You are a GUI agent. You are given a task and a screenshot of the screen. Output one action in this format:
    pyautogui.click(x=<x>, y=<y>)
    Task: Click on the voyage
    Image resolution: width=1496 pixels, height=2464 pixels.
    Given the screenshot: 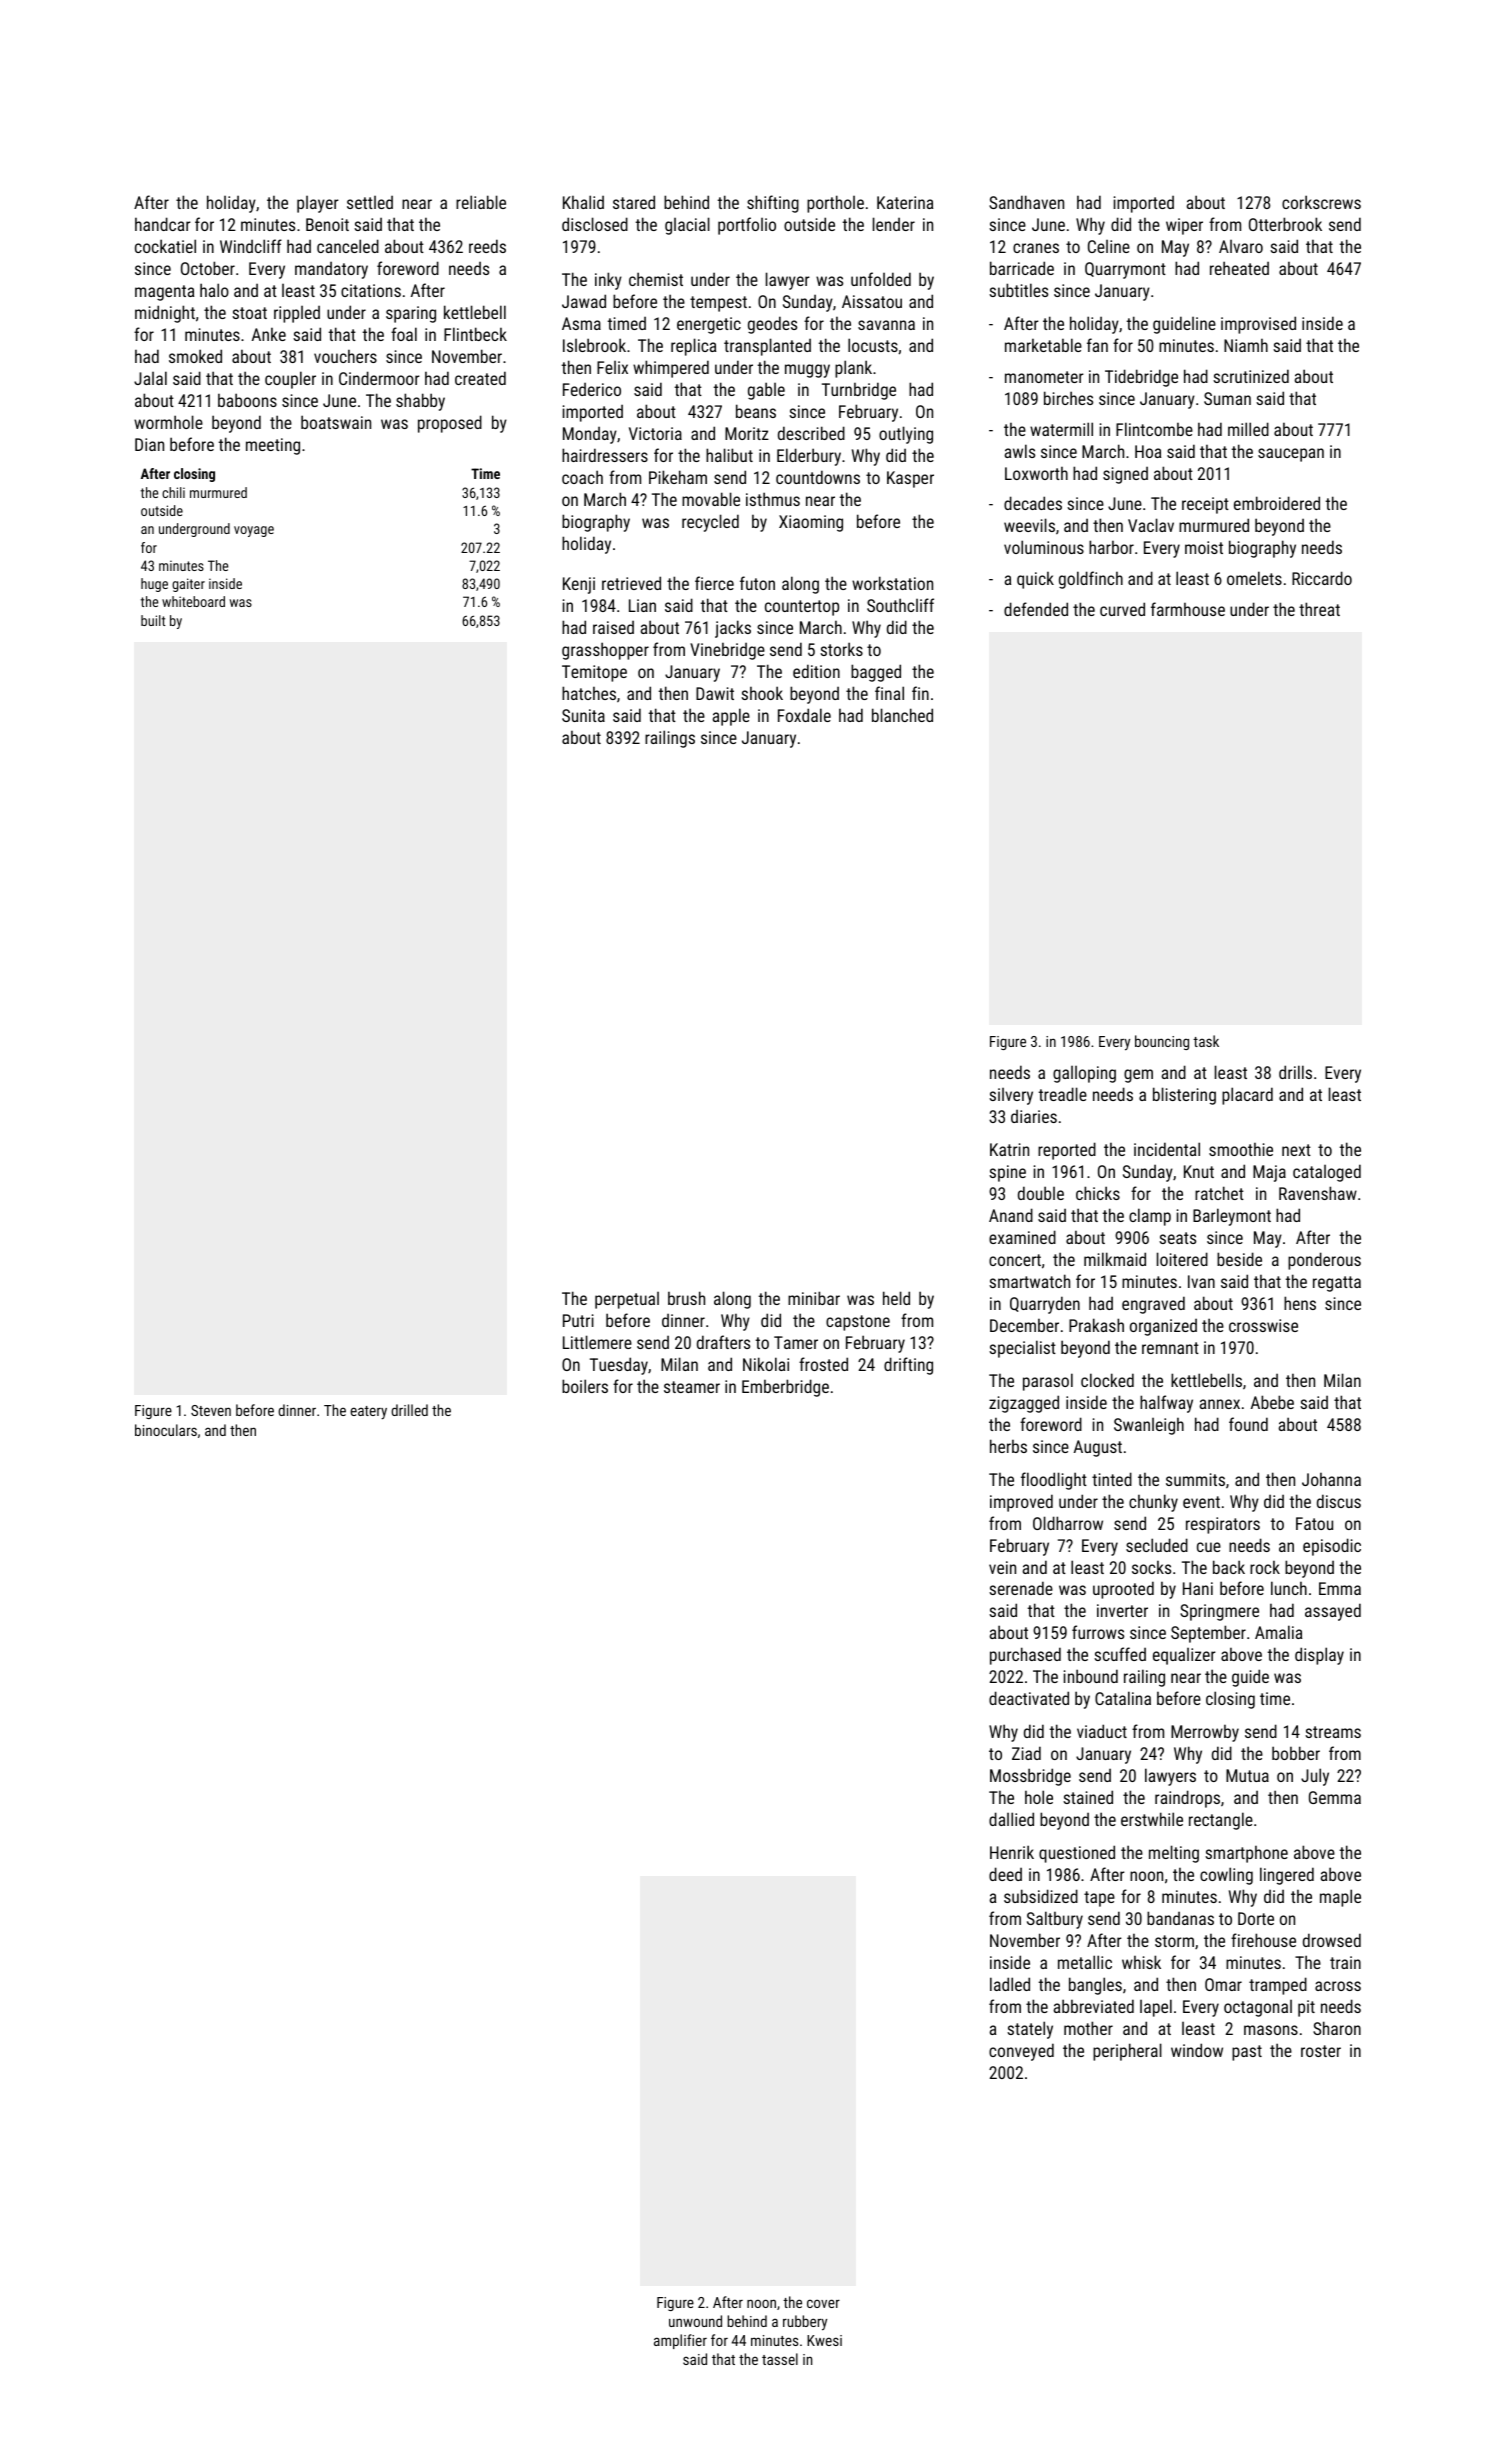 What is the action you would take?
    pyautogui.click(x=254, y=531)
